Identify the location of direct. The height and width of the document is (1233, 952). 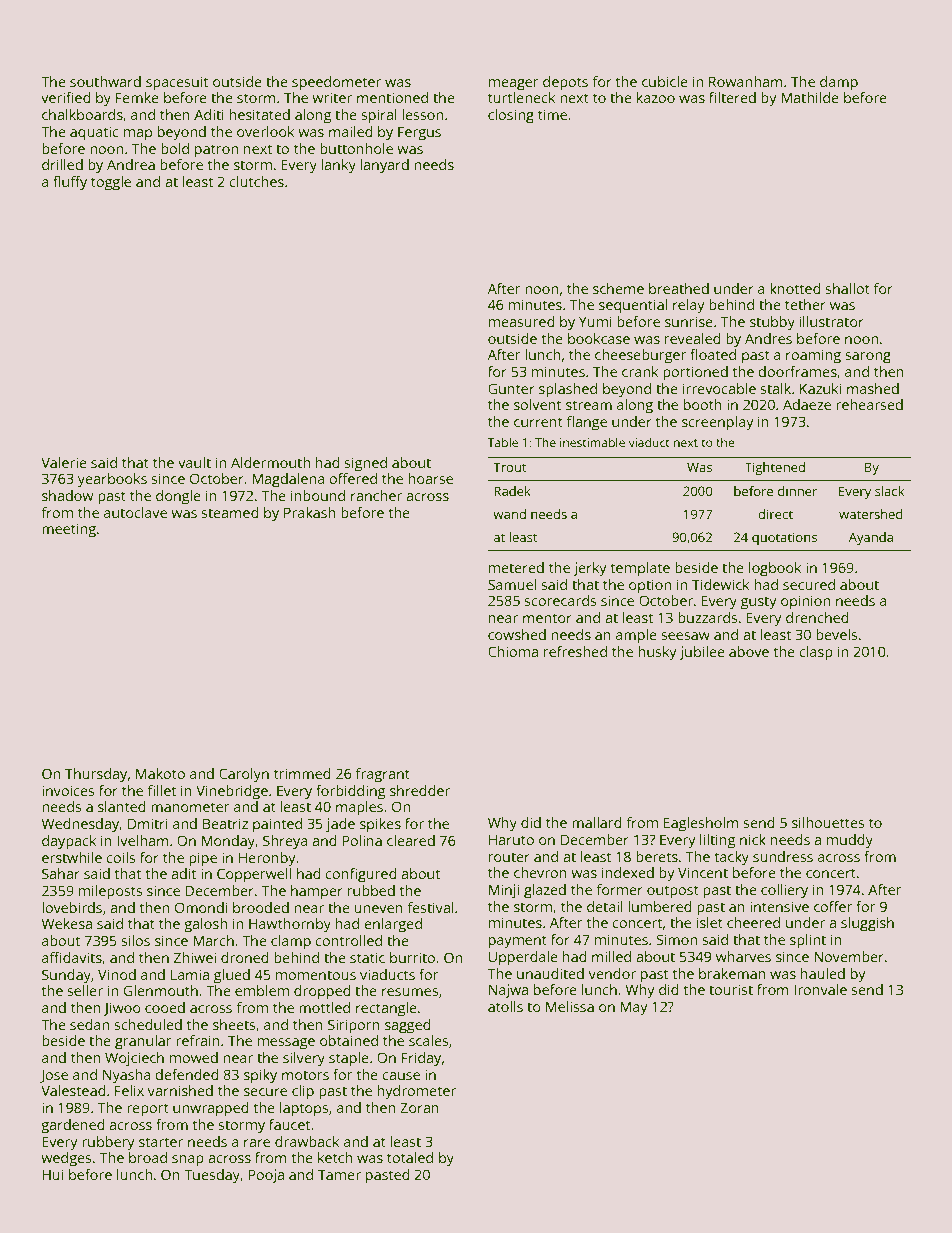
(775, 514).
